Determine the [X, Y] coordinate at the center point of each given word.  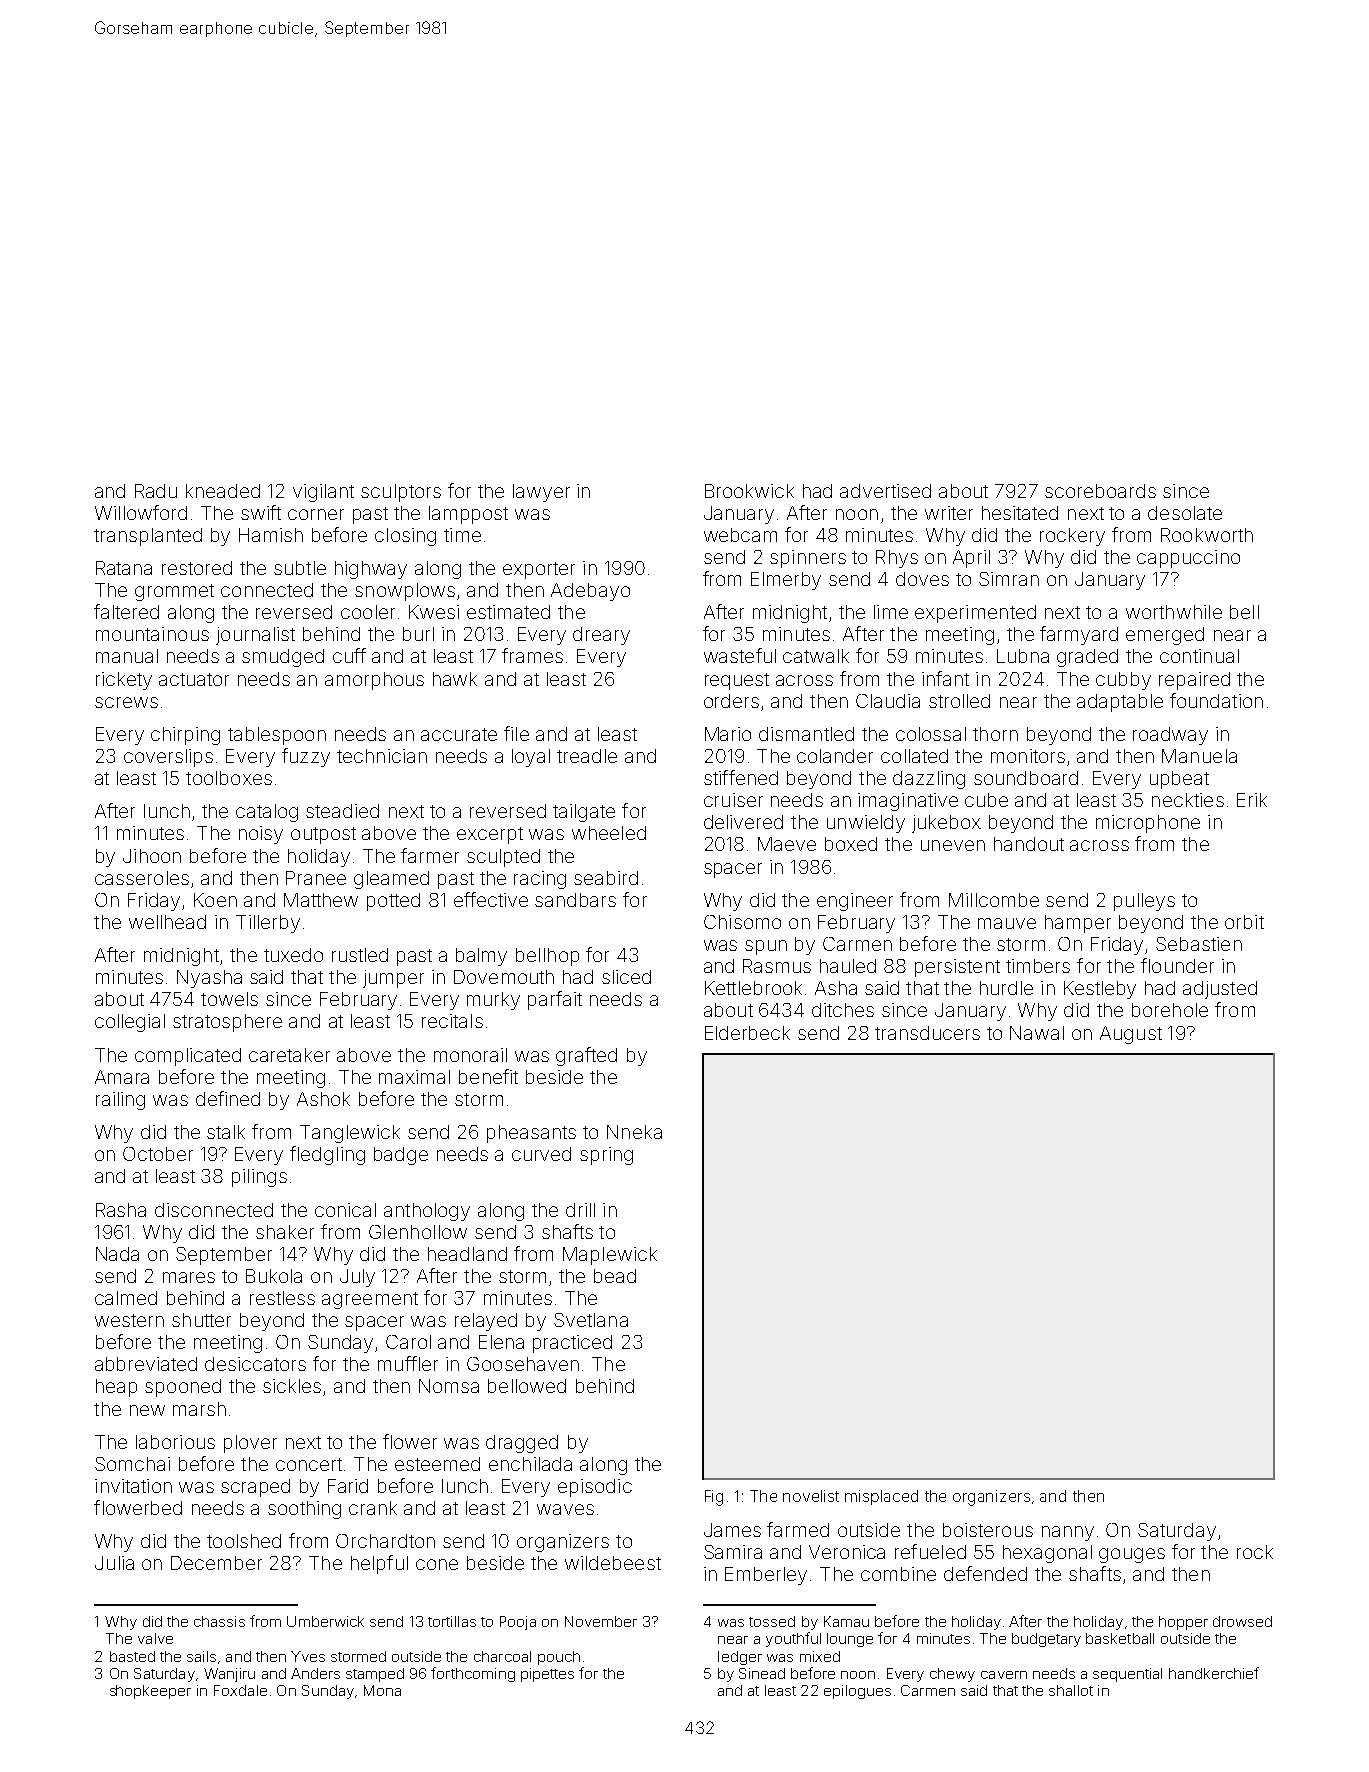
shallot [1071, 1690]
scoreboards [1100, 491]
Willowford [141, 512]
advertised [885, 491]
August [1131, 1035]
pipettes [547, 1675]
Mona [382, 1690]
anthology [427, 1212]
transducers [927, 1033]
